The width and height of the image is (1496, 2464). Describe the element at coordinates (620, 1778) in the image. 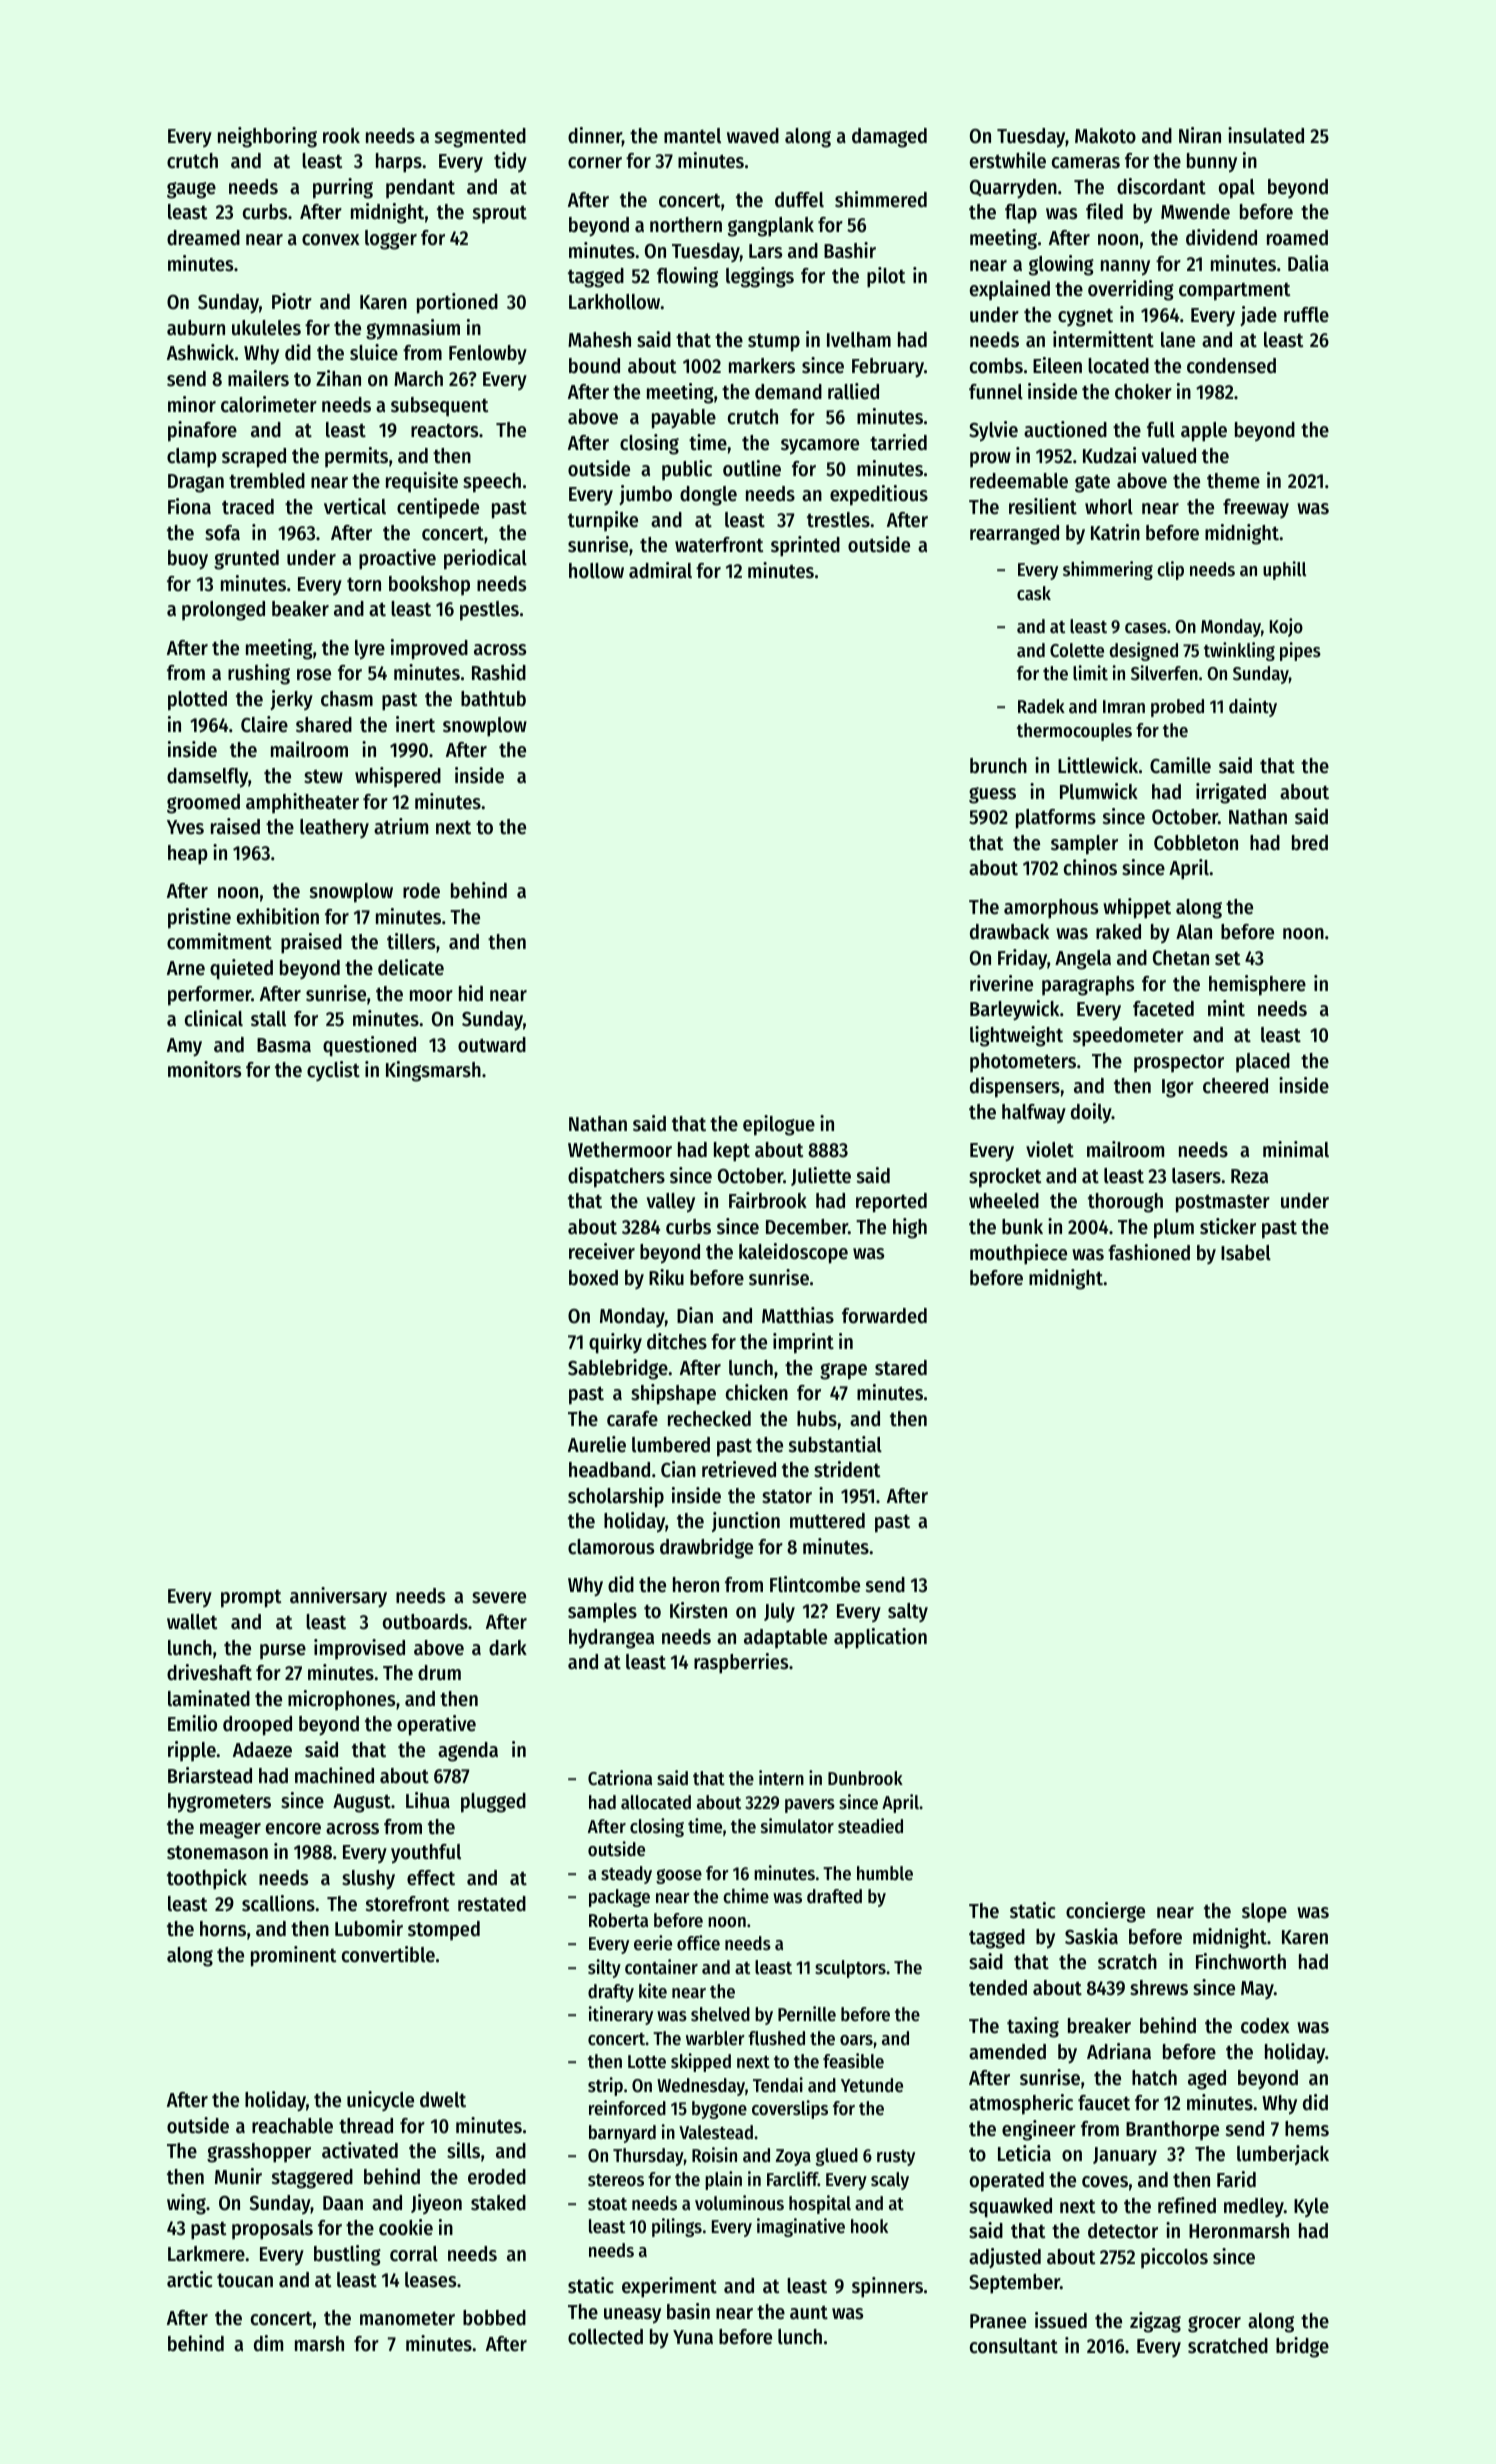

I see `Catriona` at that location.
